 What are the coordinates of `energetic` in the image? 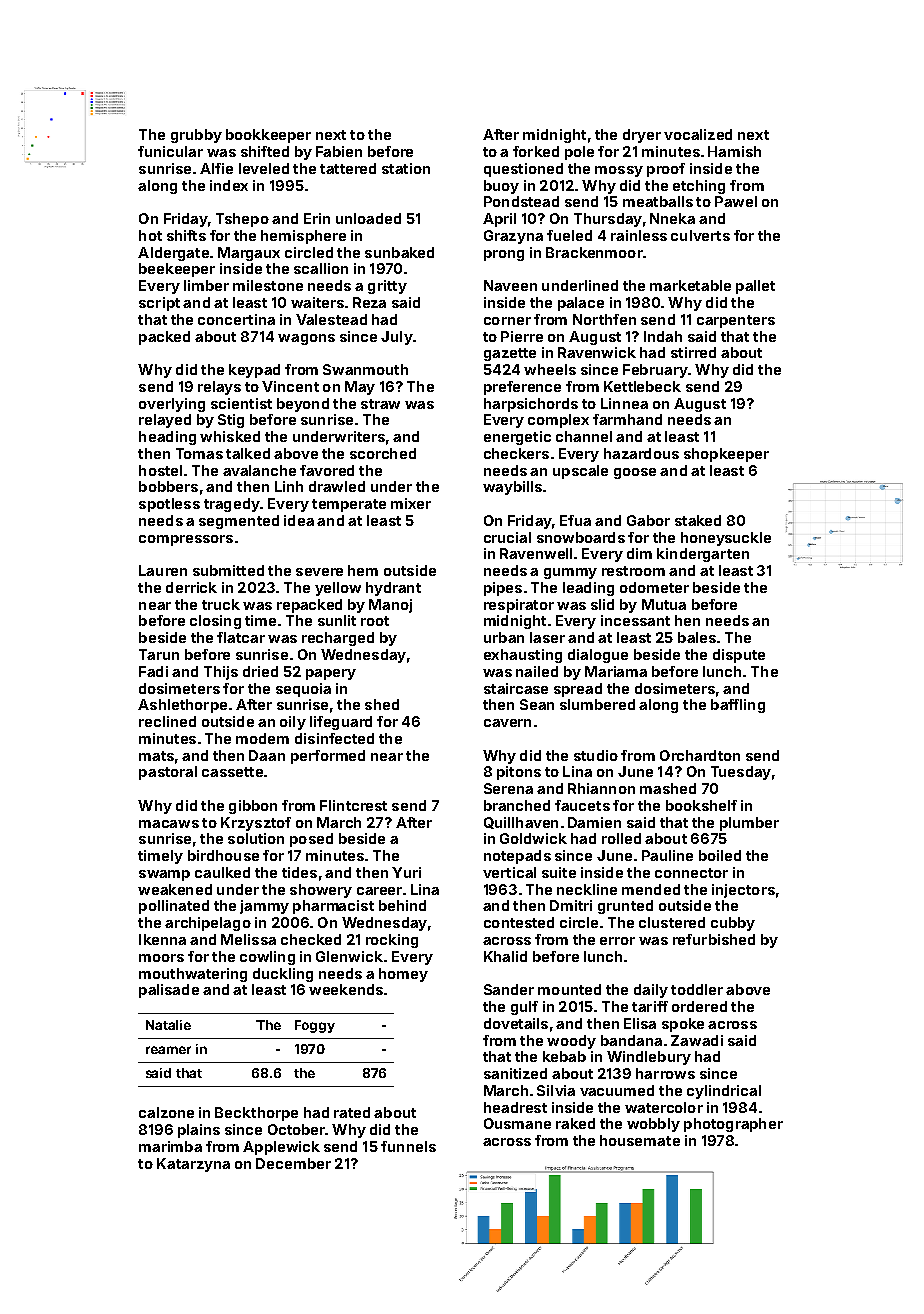 It's located at (517, 438).
